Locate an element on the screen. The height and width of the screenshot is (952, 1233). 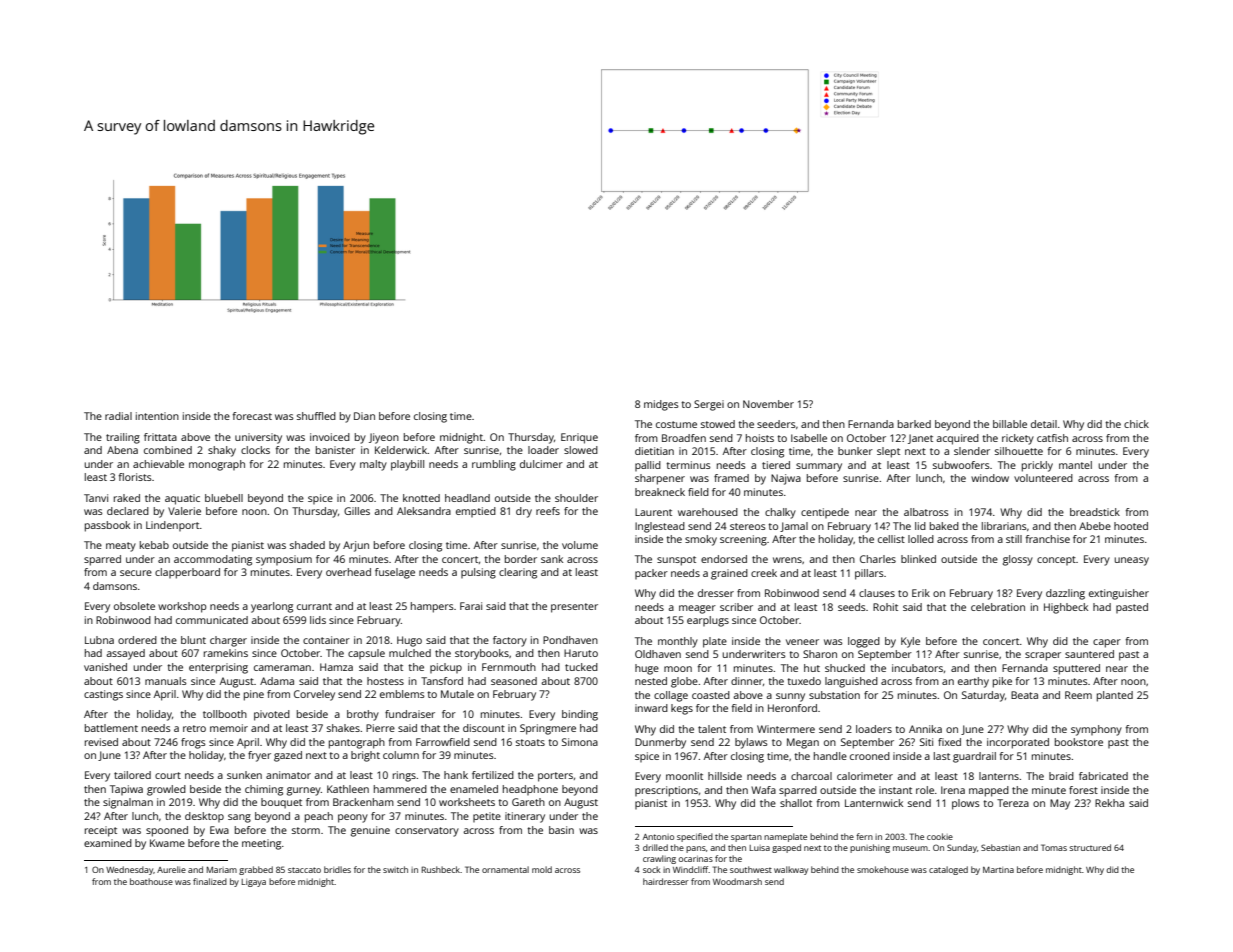
billable is located at coordinates (1010, 424).
